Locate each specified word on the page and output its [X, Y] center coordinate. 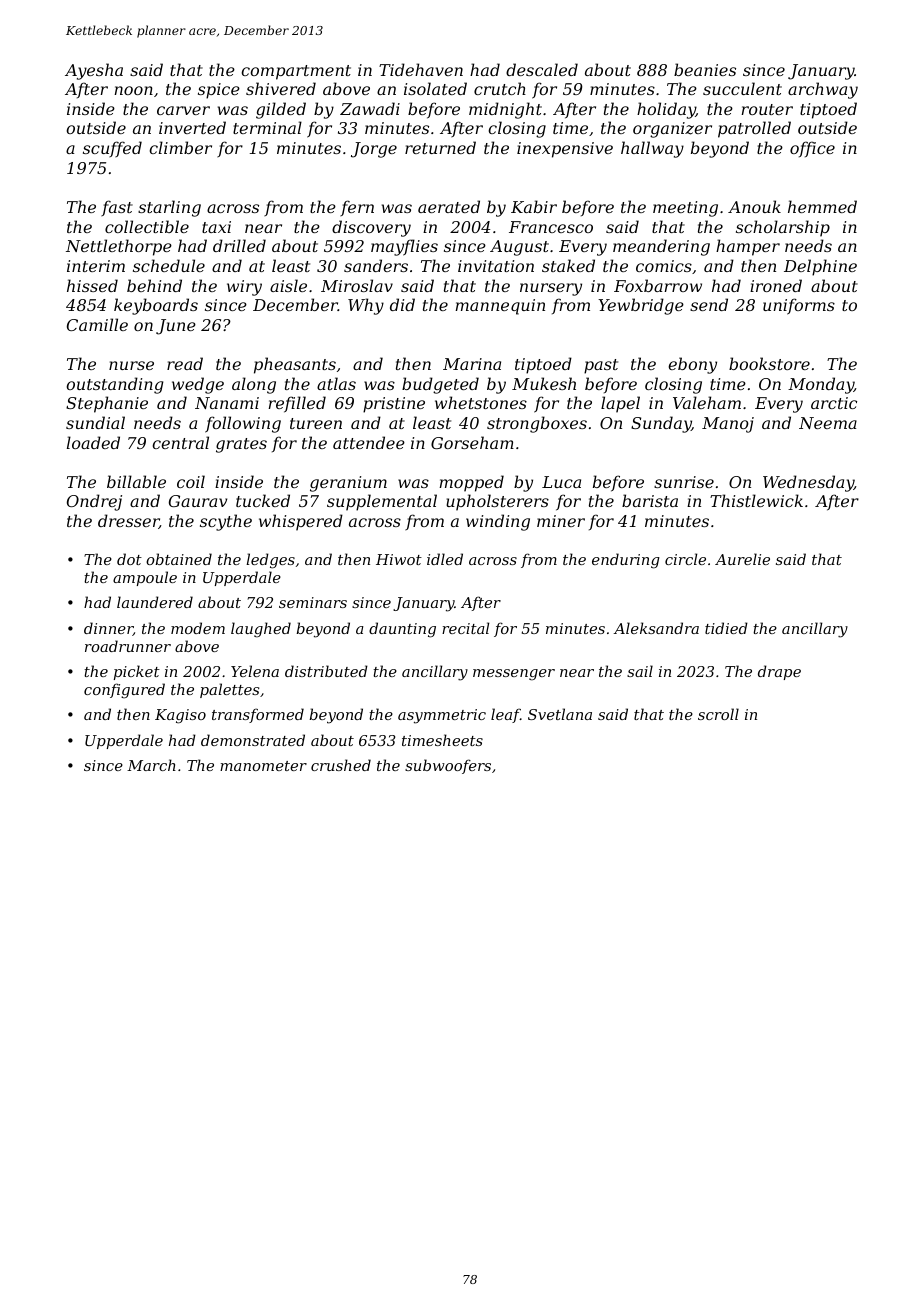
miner [561, 521]
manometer [263, 766]
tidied [726, 628]
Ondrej [94, 502]
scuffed [112, 149]
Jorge [374, 150]
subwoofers [448, 766]
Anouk [754, 206]
